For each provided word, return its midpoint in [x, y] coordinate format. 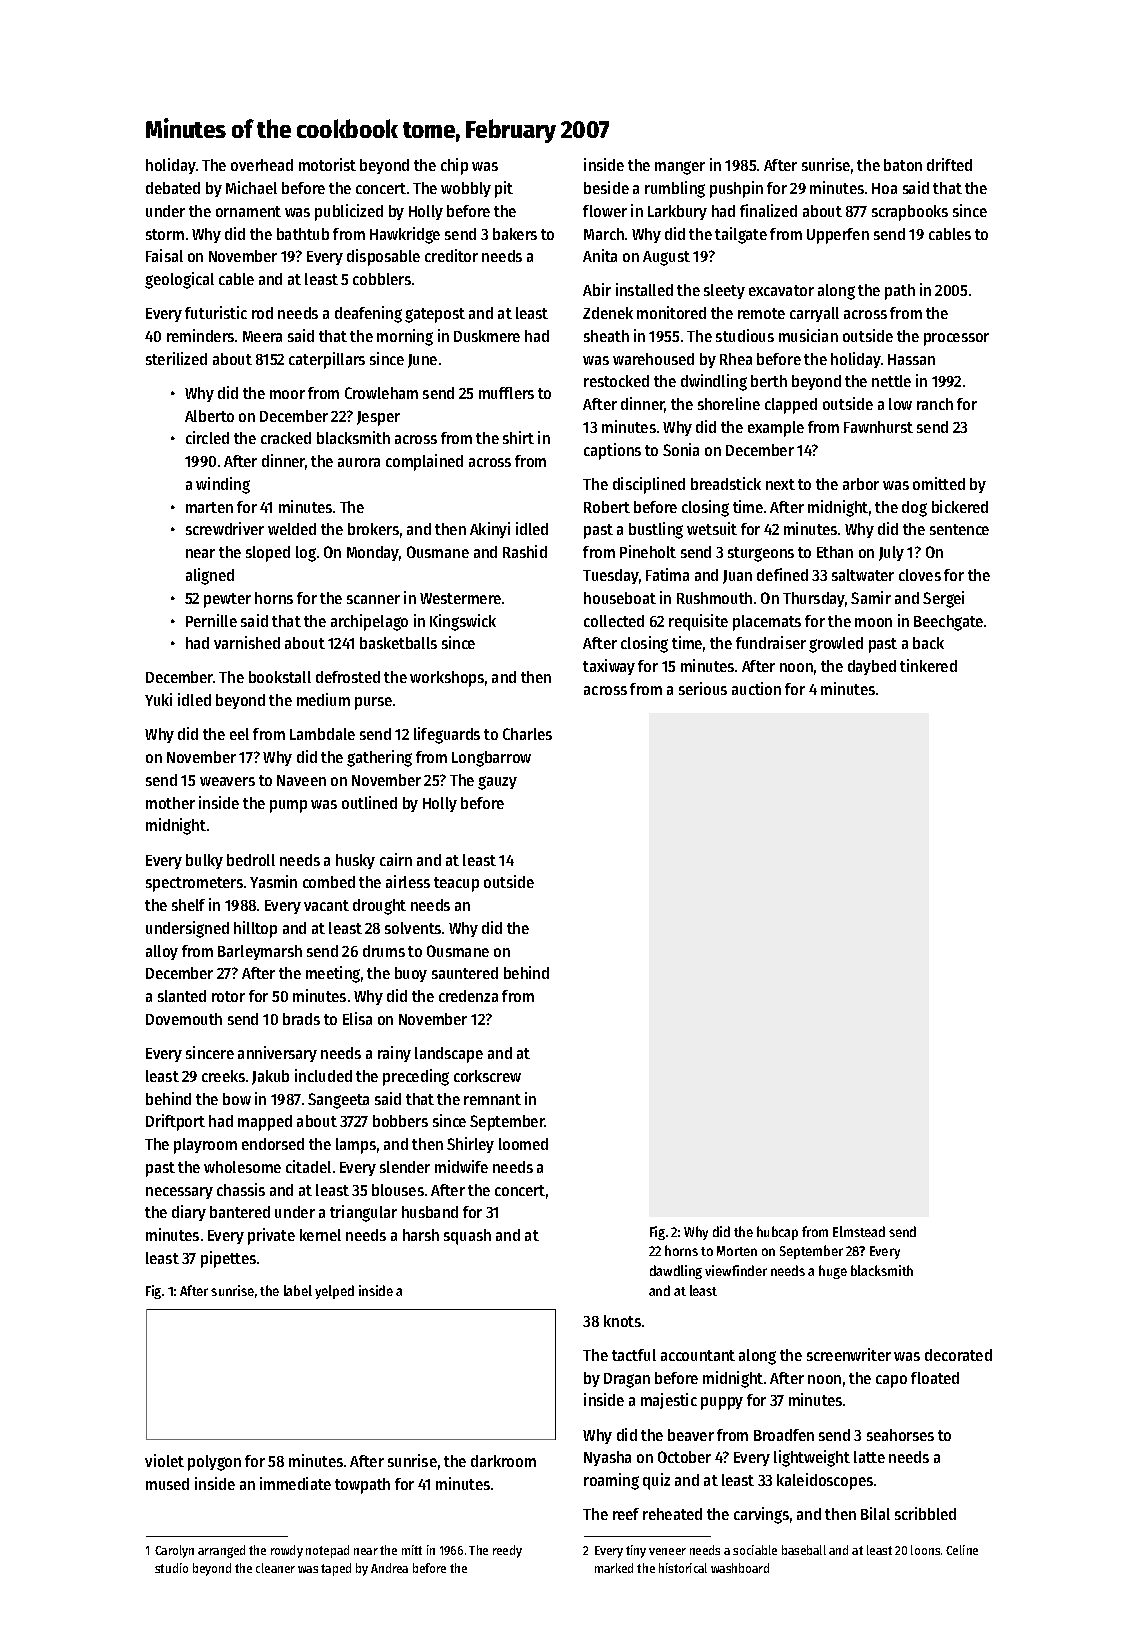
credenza [468, 996]
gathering [379, 758]
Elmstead [859, 1231]
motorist [327, 164]
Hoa [884, 188]
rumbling [675, 189]
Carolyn [174, 1551]
